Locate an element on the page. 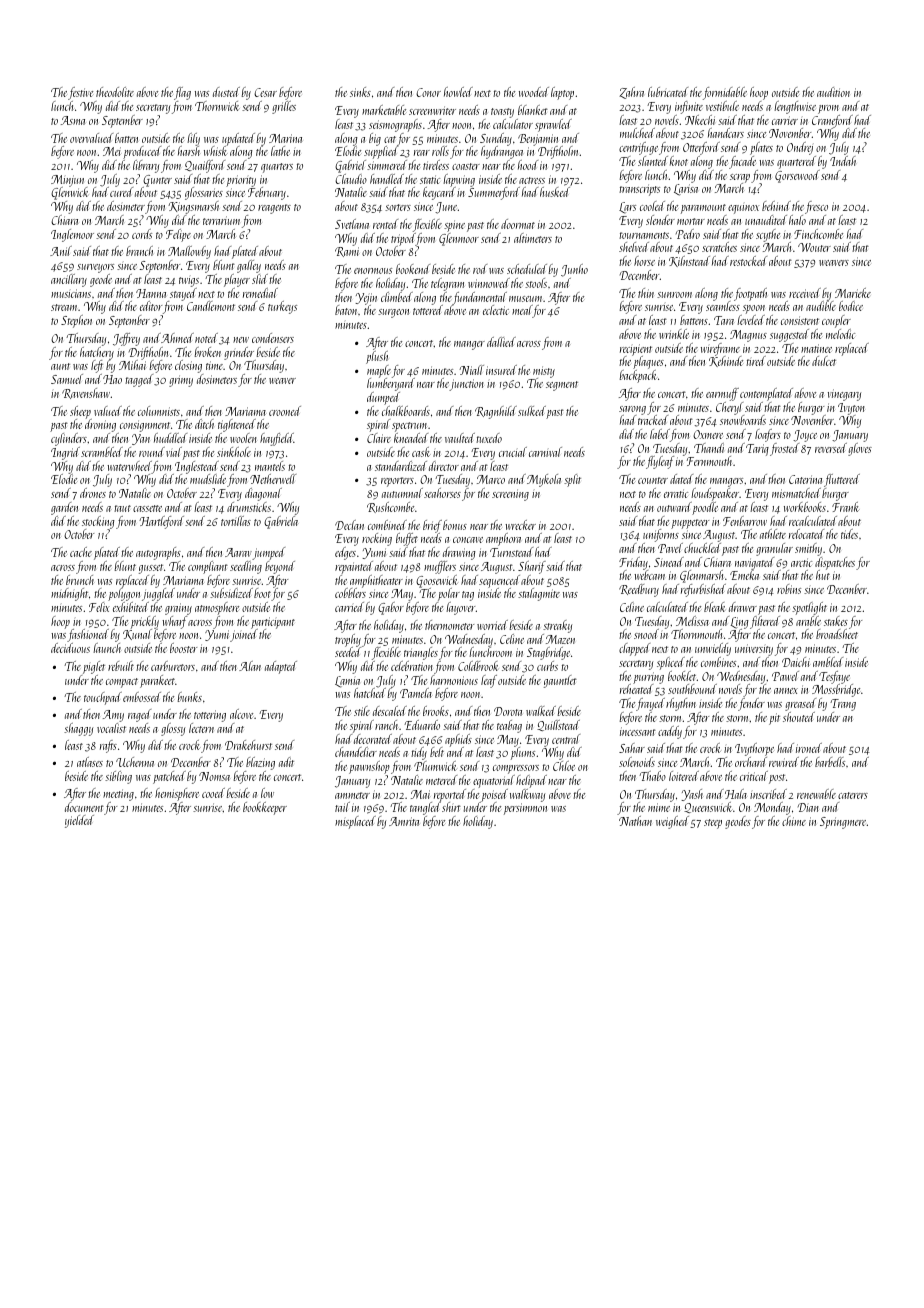 The height and width of the document is (1308, 924). received is located at coordinates (805, 293).
